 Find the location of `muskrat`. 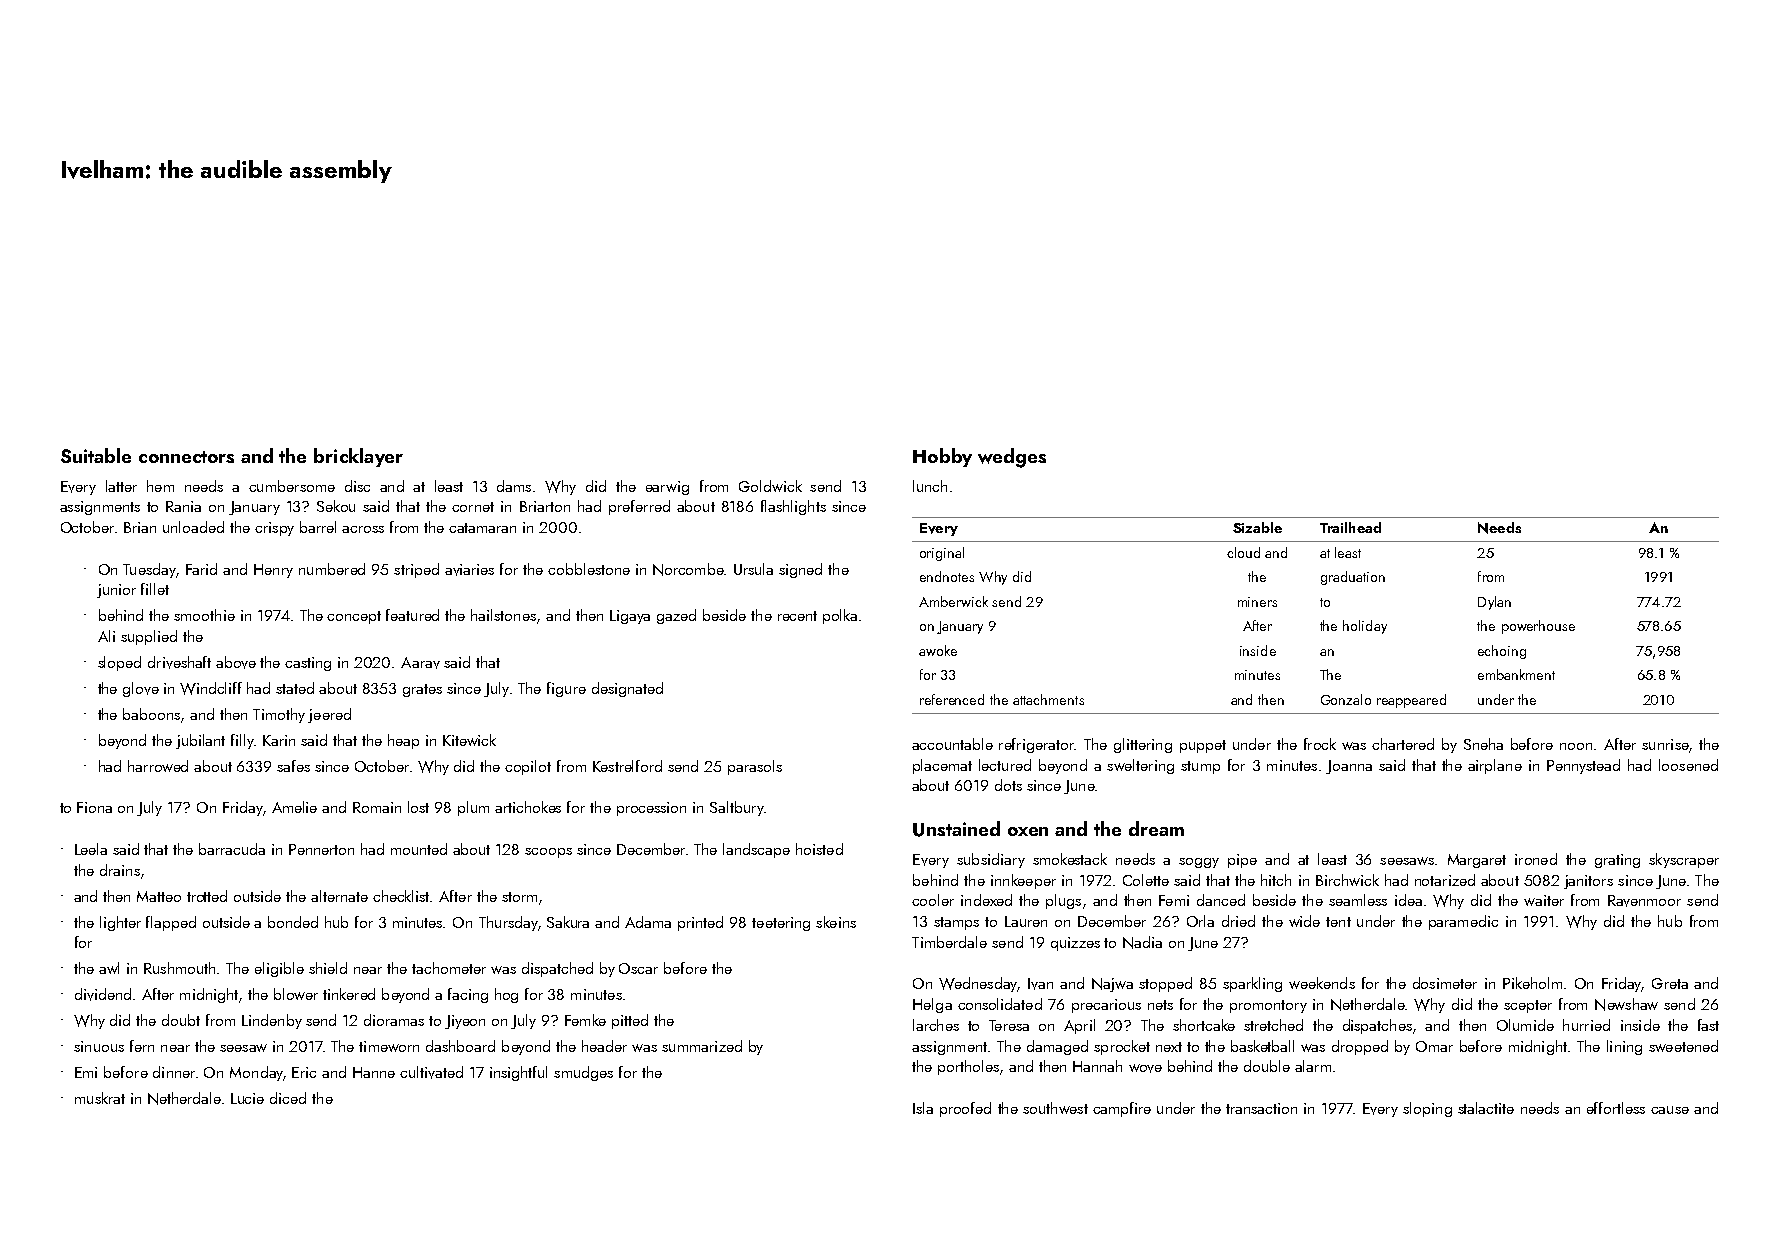

muskrat is located at coordinates (100, 1098).
